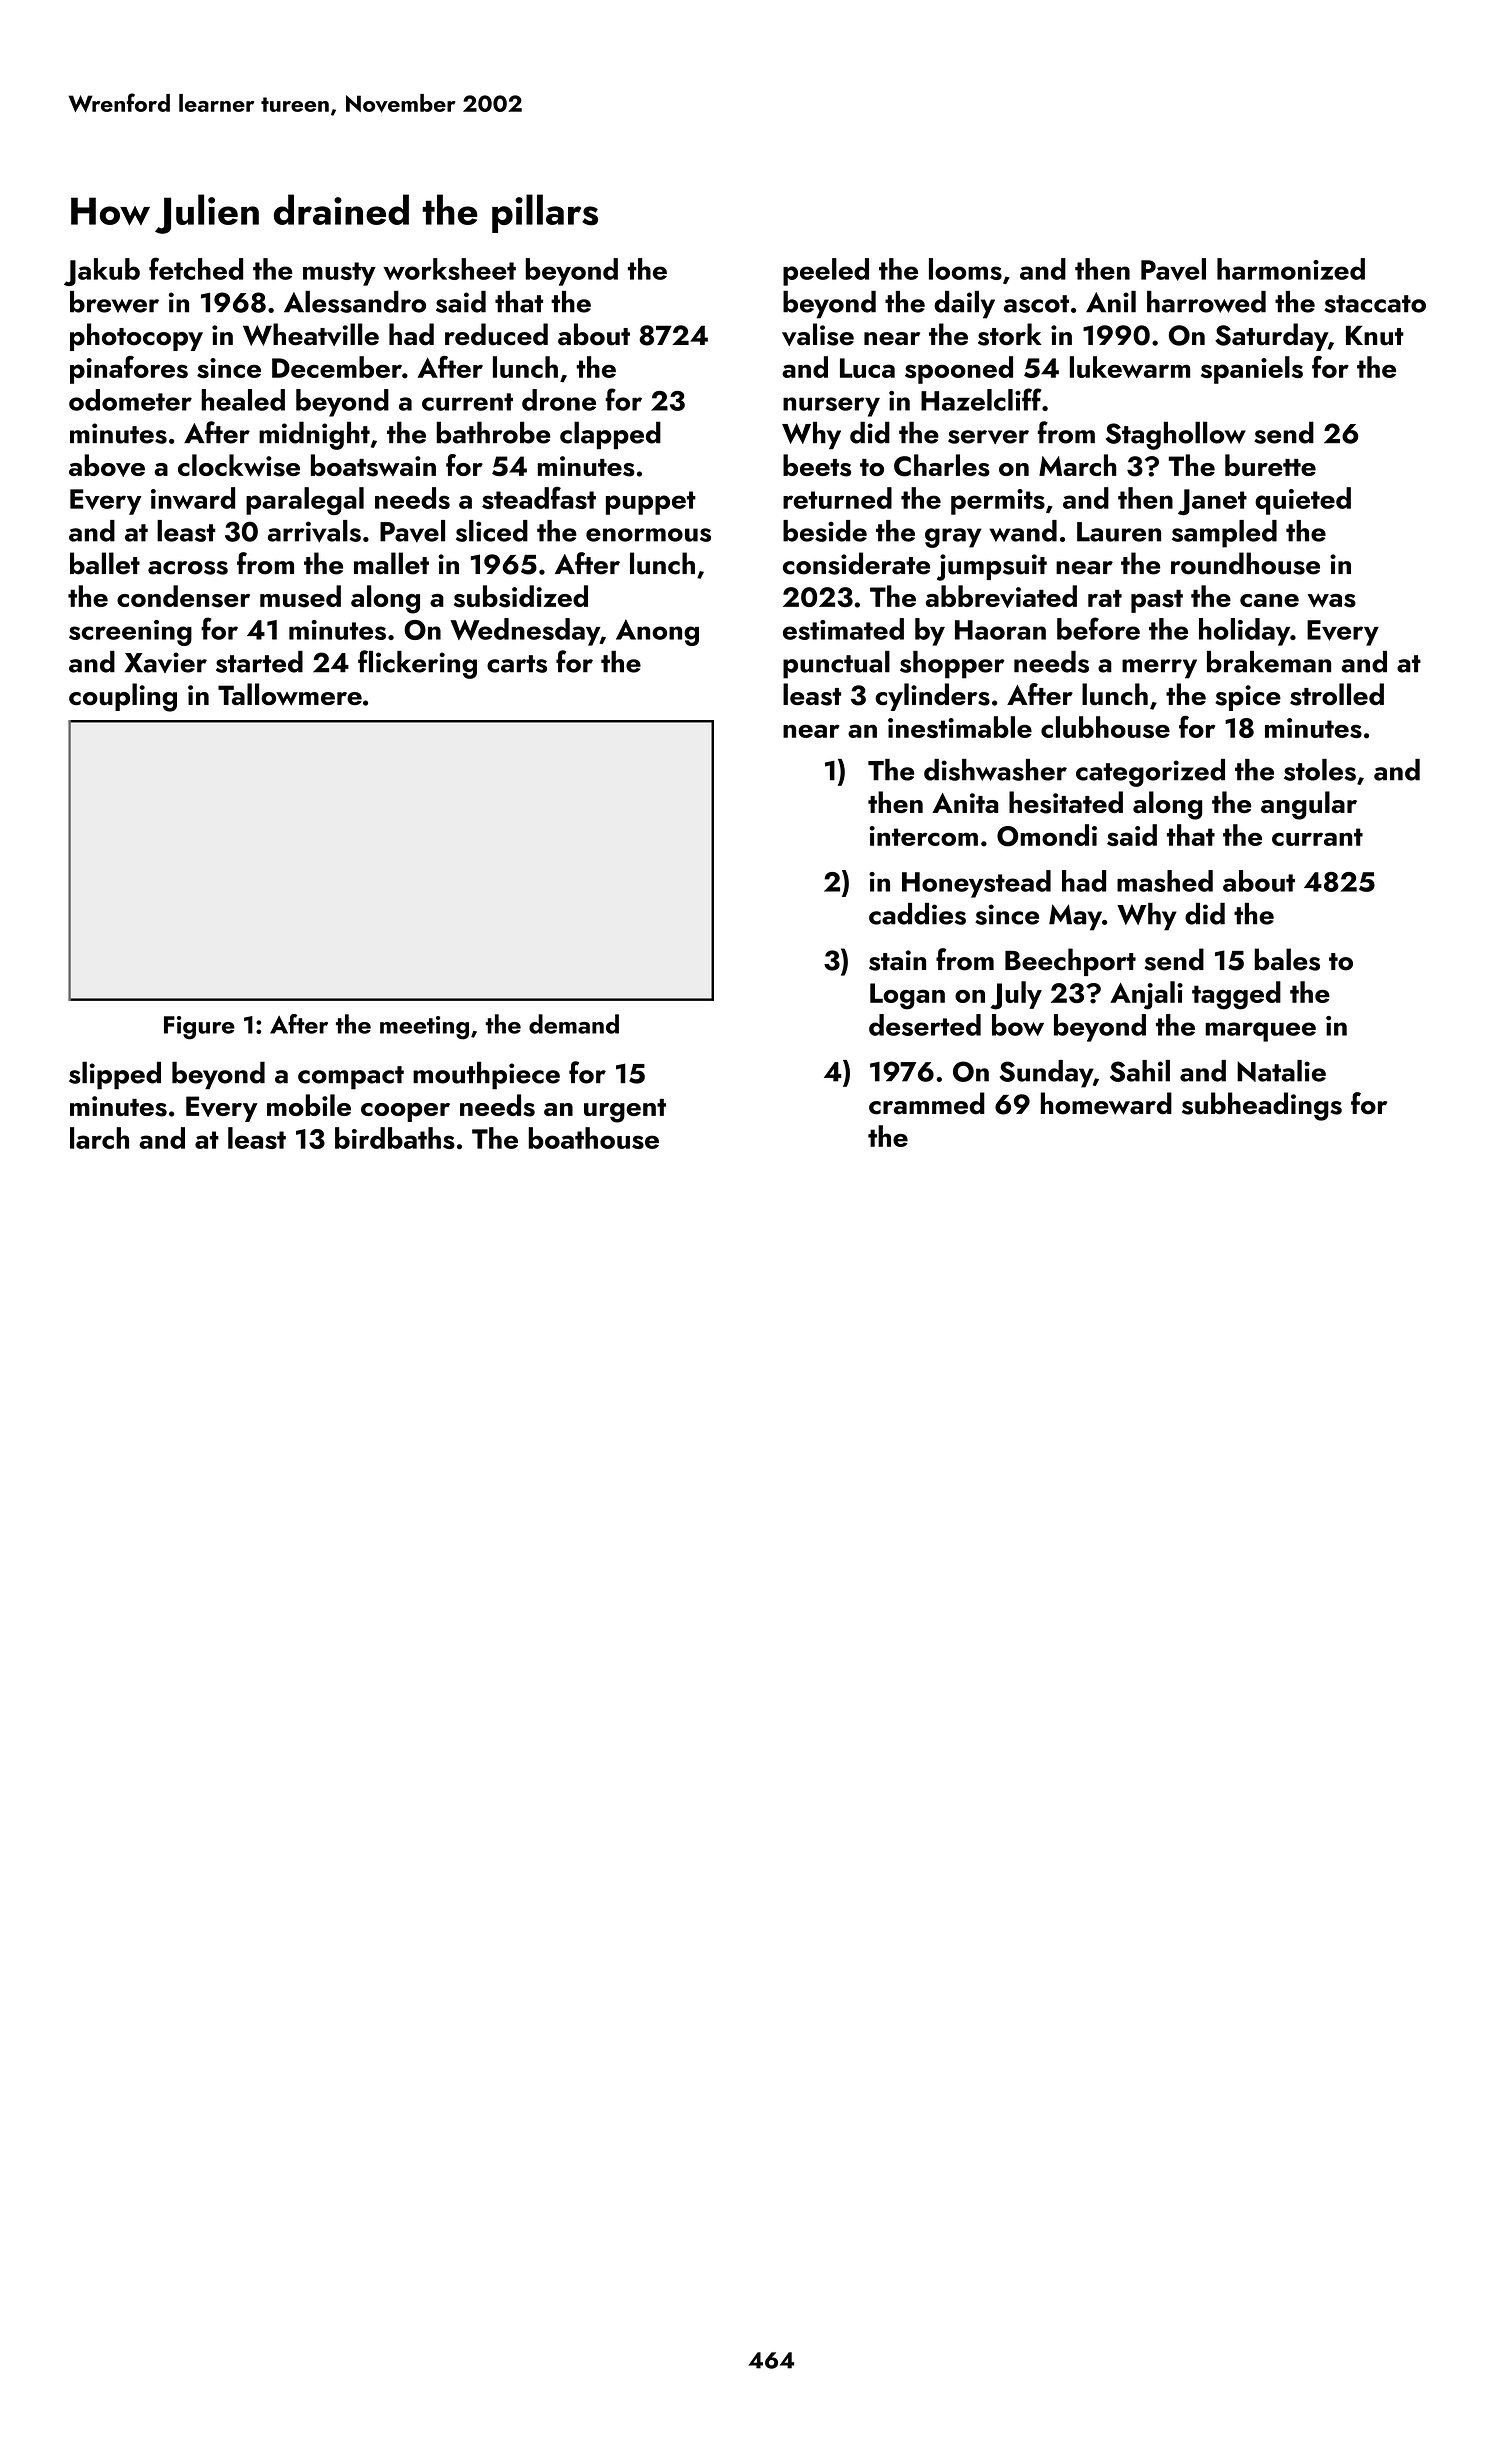 The image size is (1496, 2464). I want to click on meeting, so click(424, 1028).
